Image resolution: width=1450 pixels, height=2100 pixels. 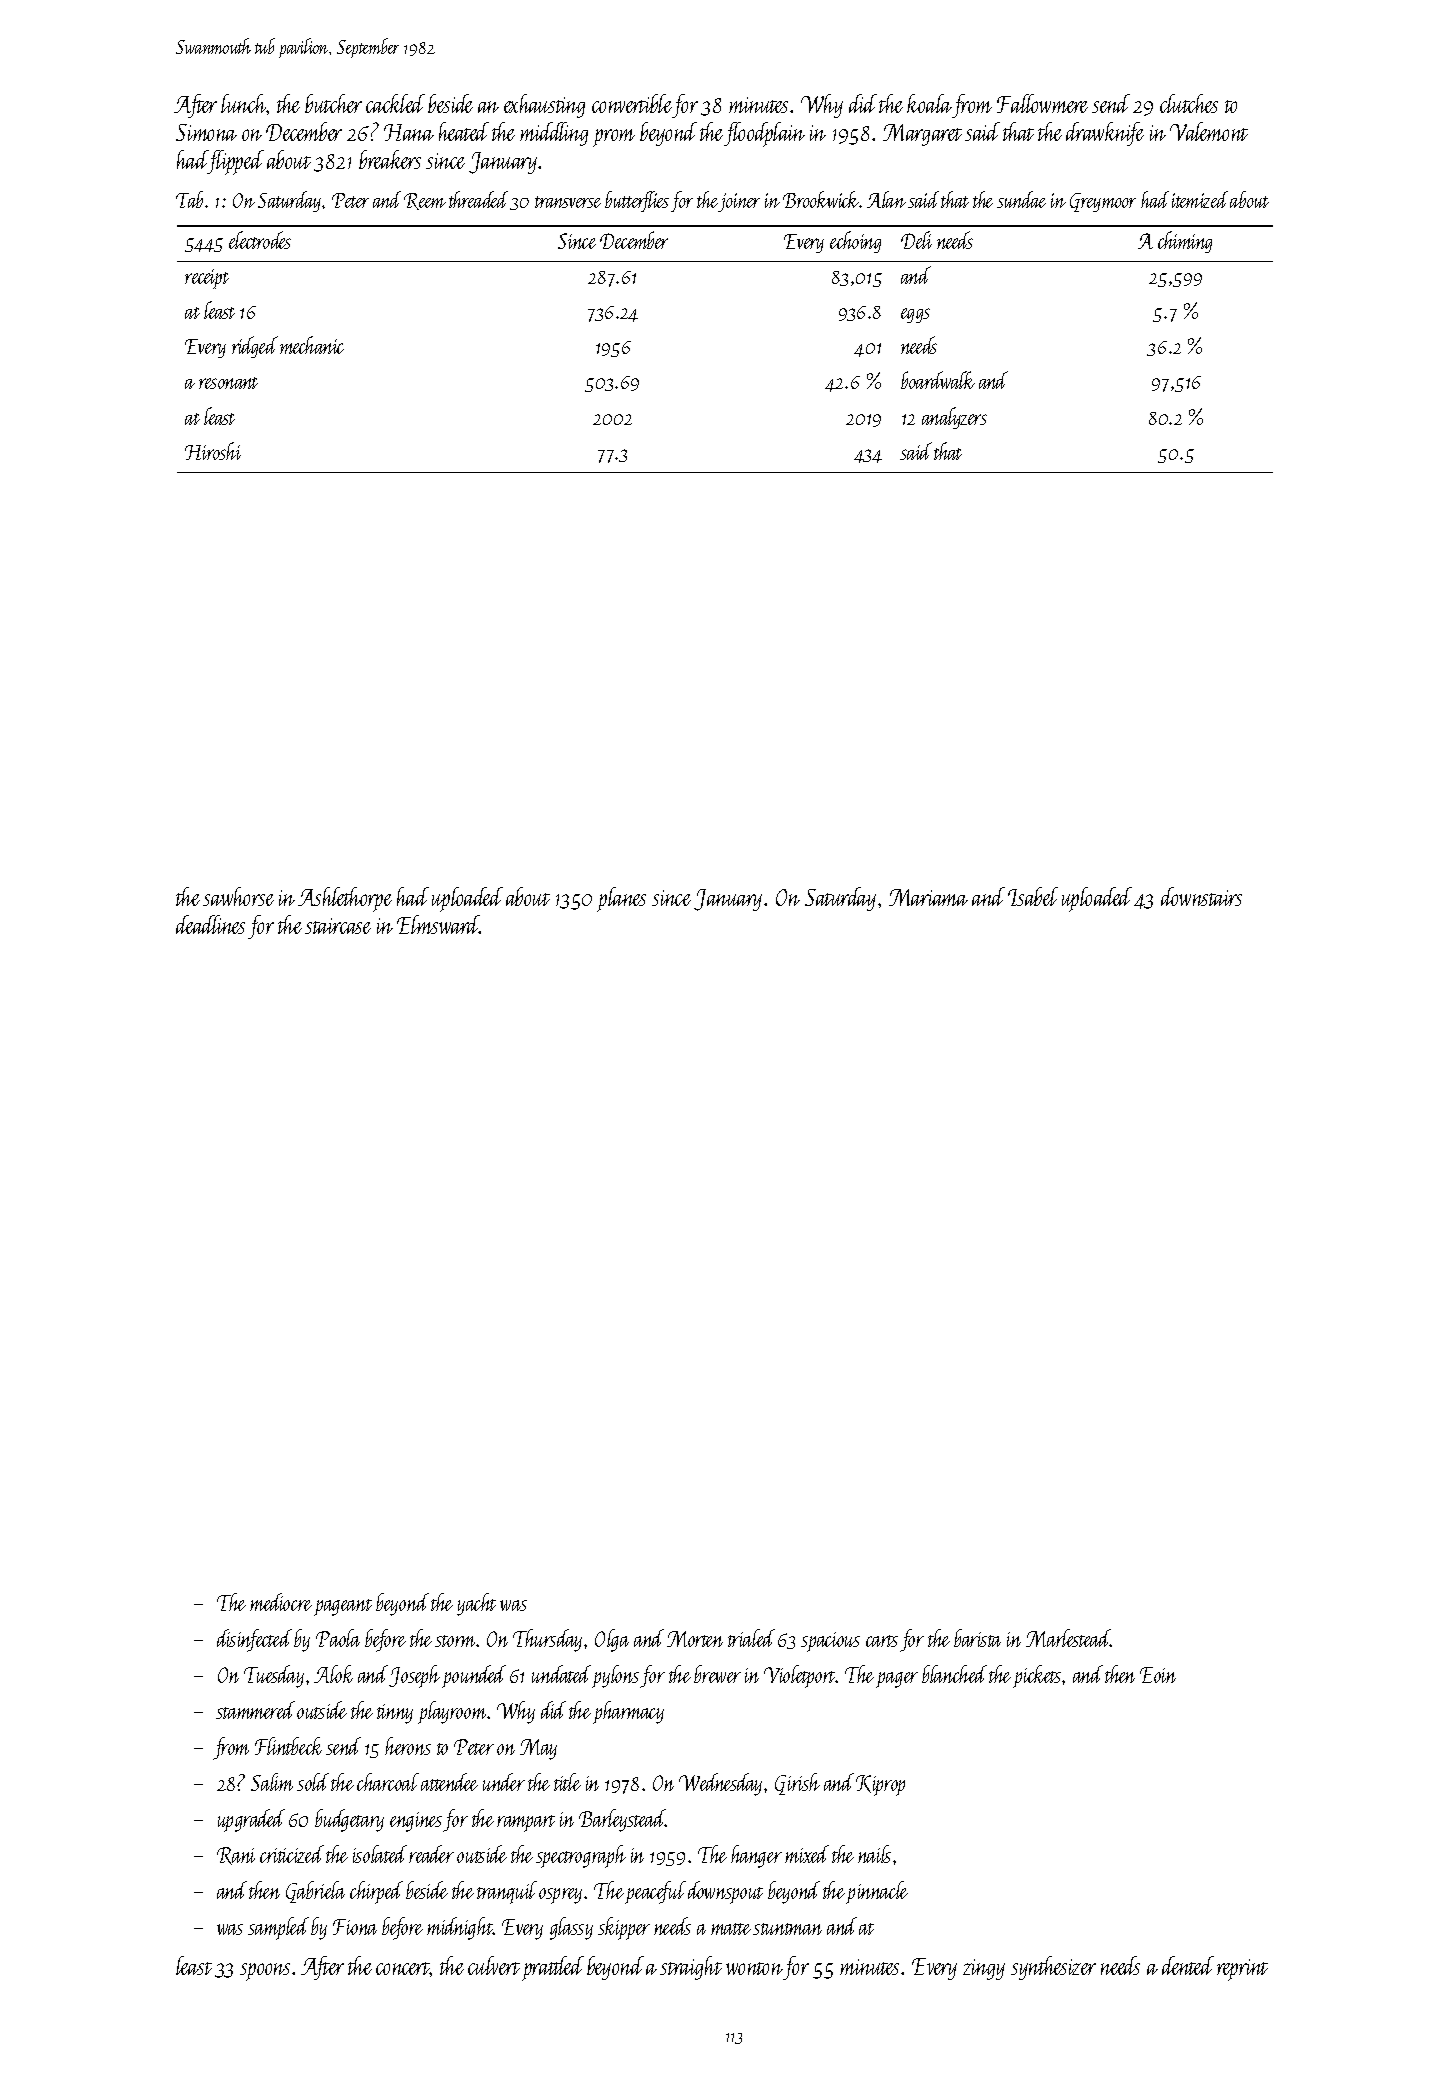 What do you see at coordinates (1201, 896) in the image?
I see `downstairs` at bounding box center [1201, 896].
